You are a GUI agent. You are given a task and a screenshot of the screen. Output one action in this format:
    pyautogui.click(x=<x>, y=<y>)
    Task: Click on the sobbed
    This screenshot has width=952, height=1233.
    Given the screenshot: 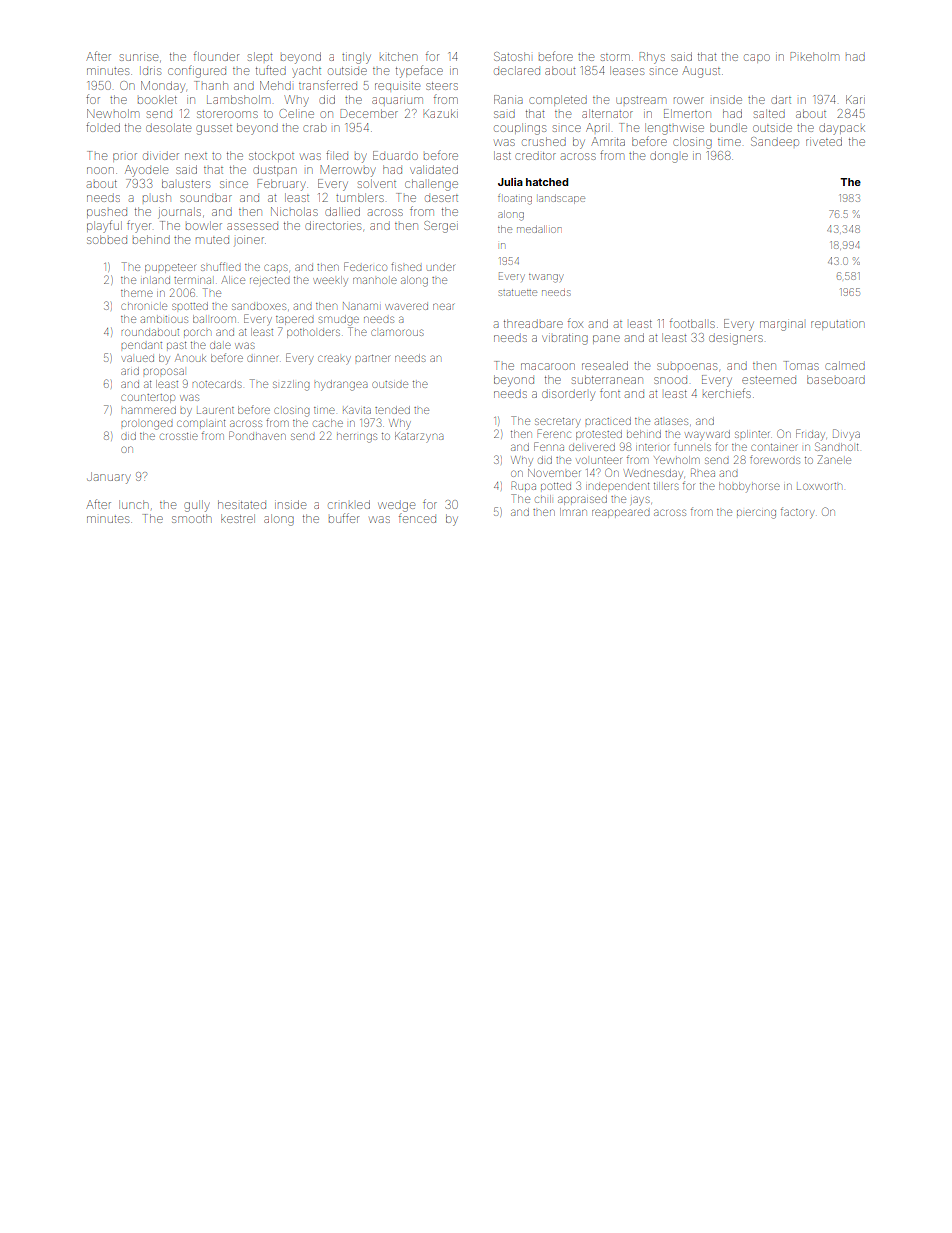 What is the action you would take?
    pyautogui.click(x=107, y=239)
